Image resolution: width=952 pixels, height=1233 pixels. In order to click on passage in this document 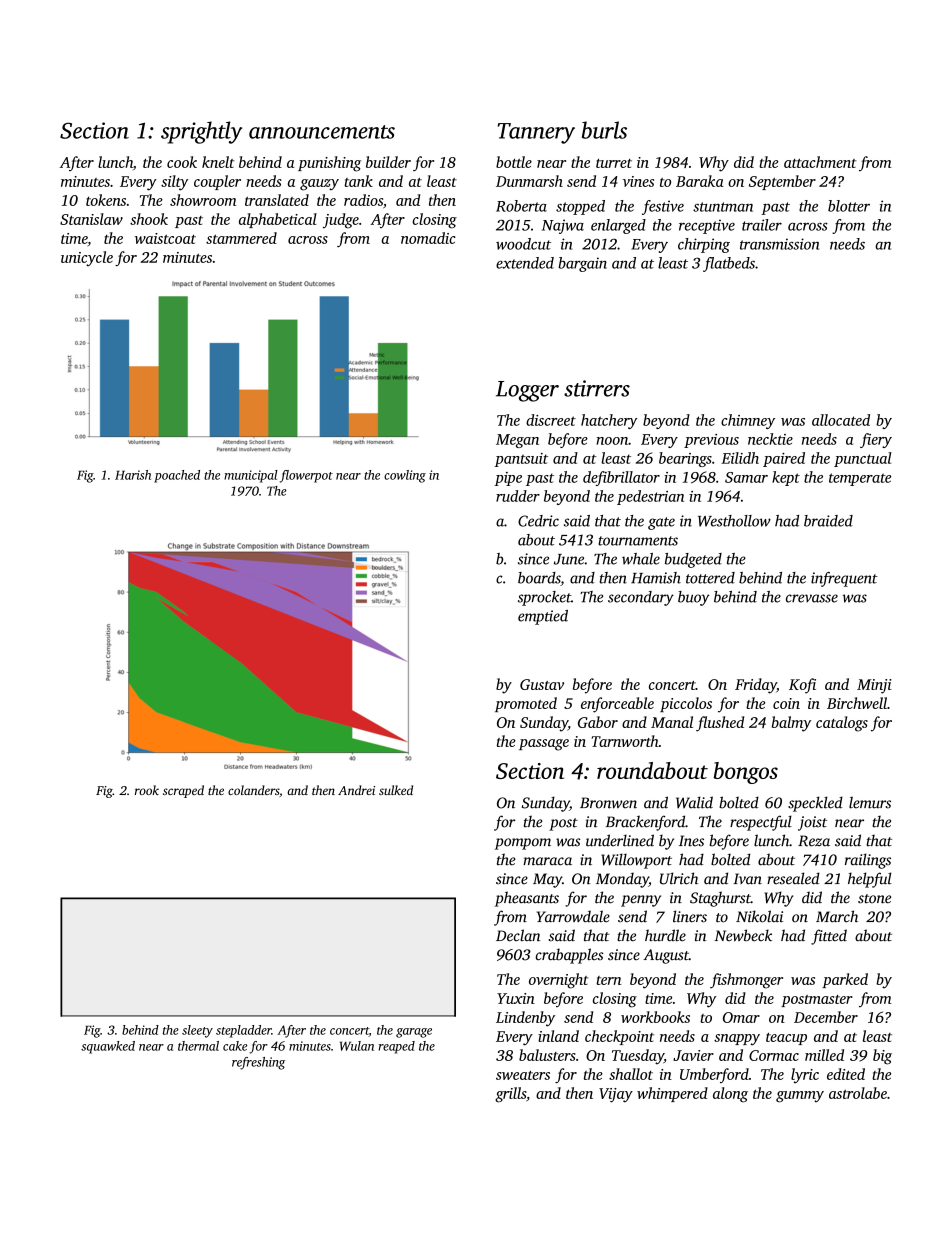, I will do `click(544, 745)`.
